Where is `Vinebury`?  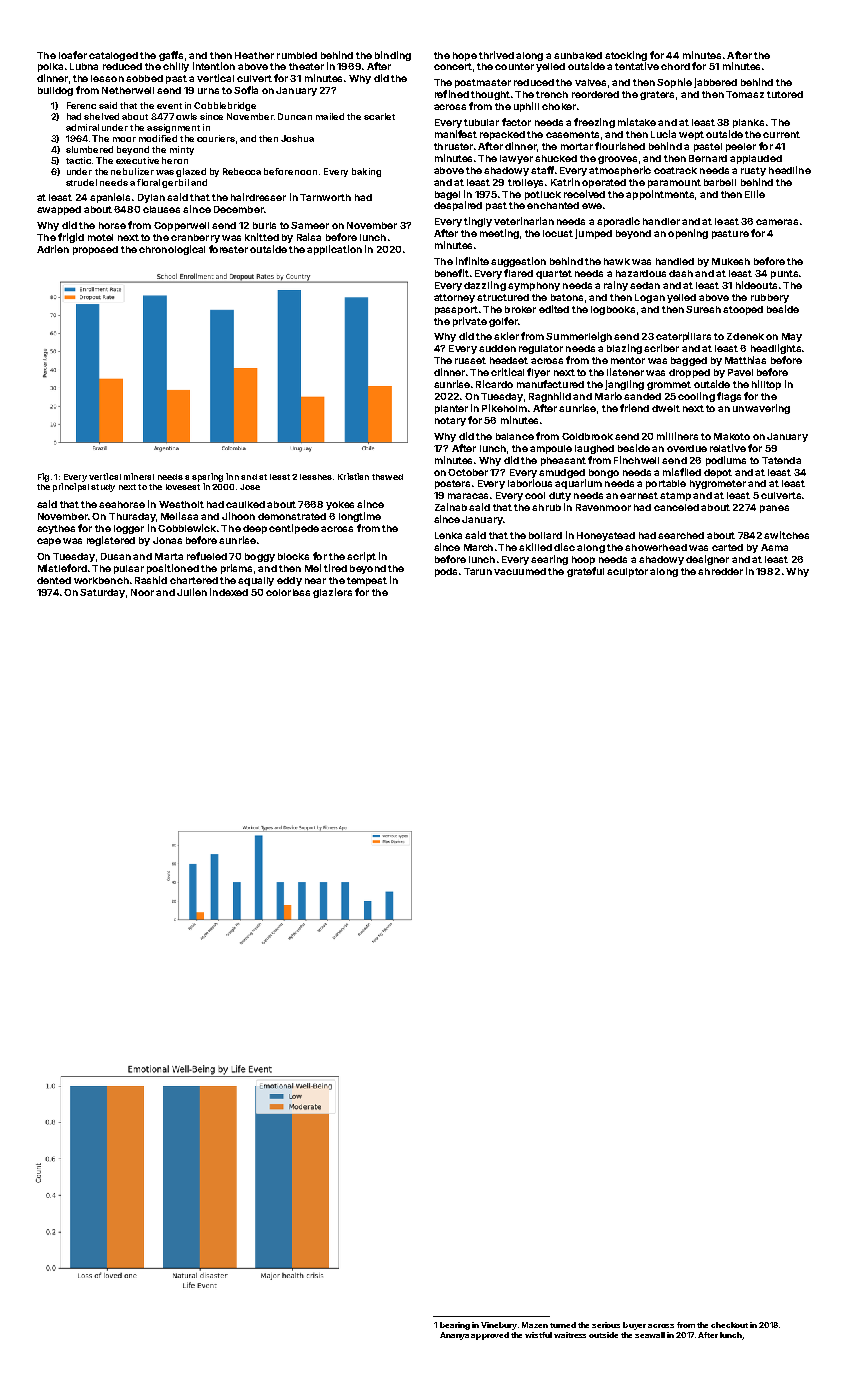 Vinebury is located at coordinates (499, 1326).
